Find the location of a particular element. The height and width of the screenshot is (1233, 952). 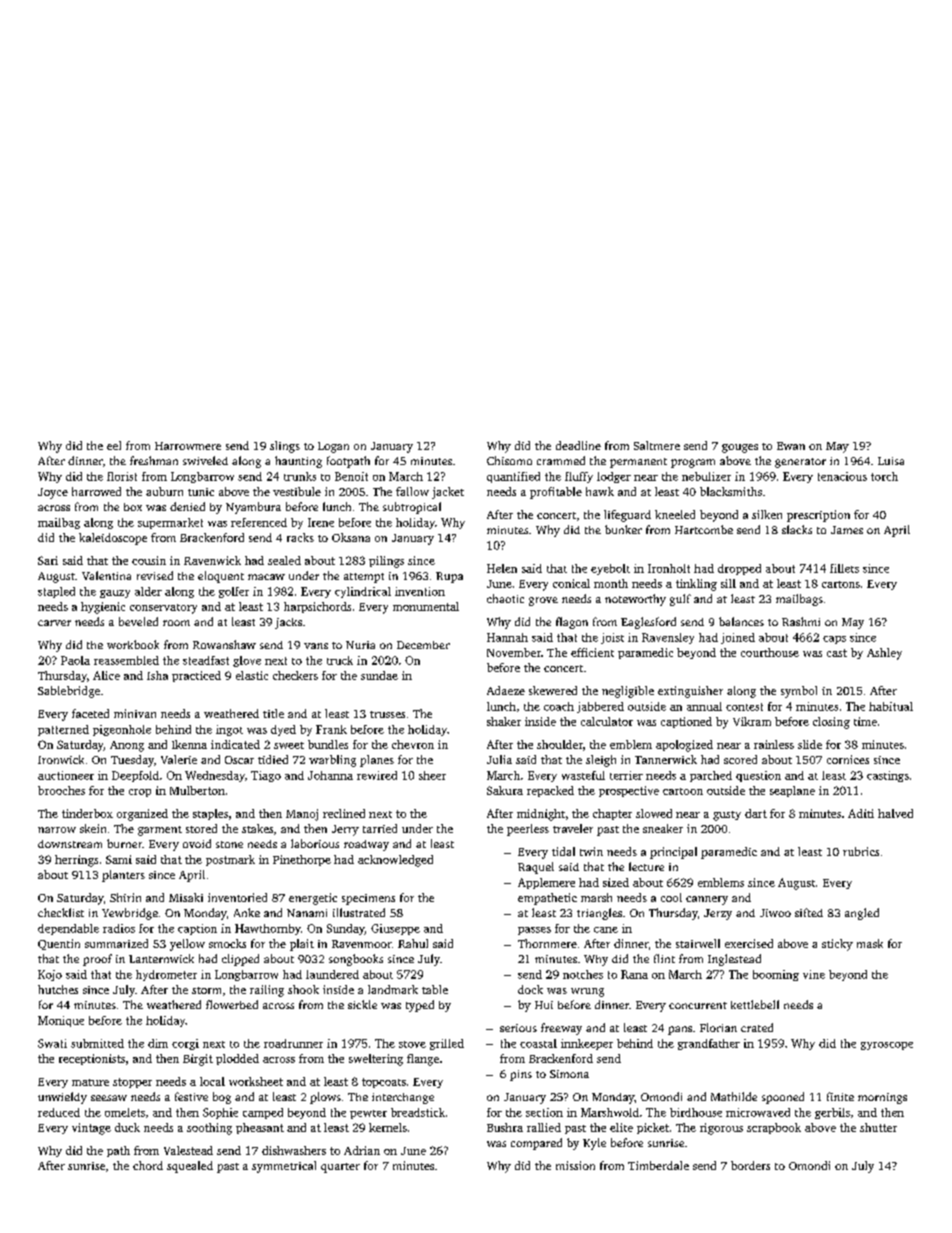

Joyce is located at coordinates (53, 493).
